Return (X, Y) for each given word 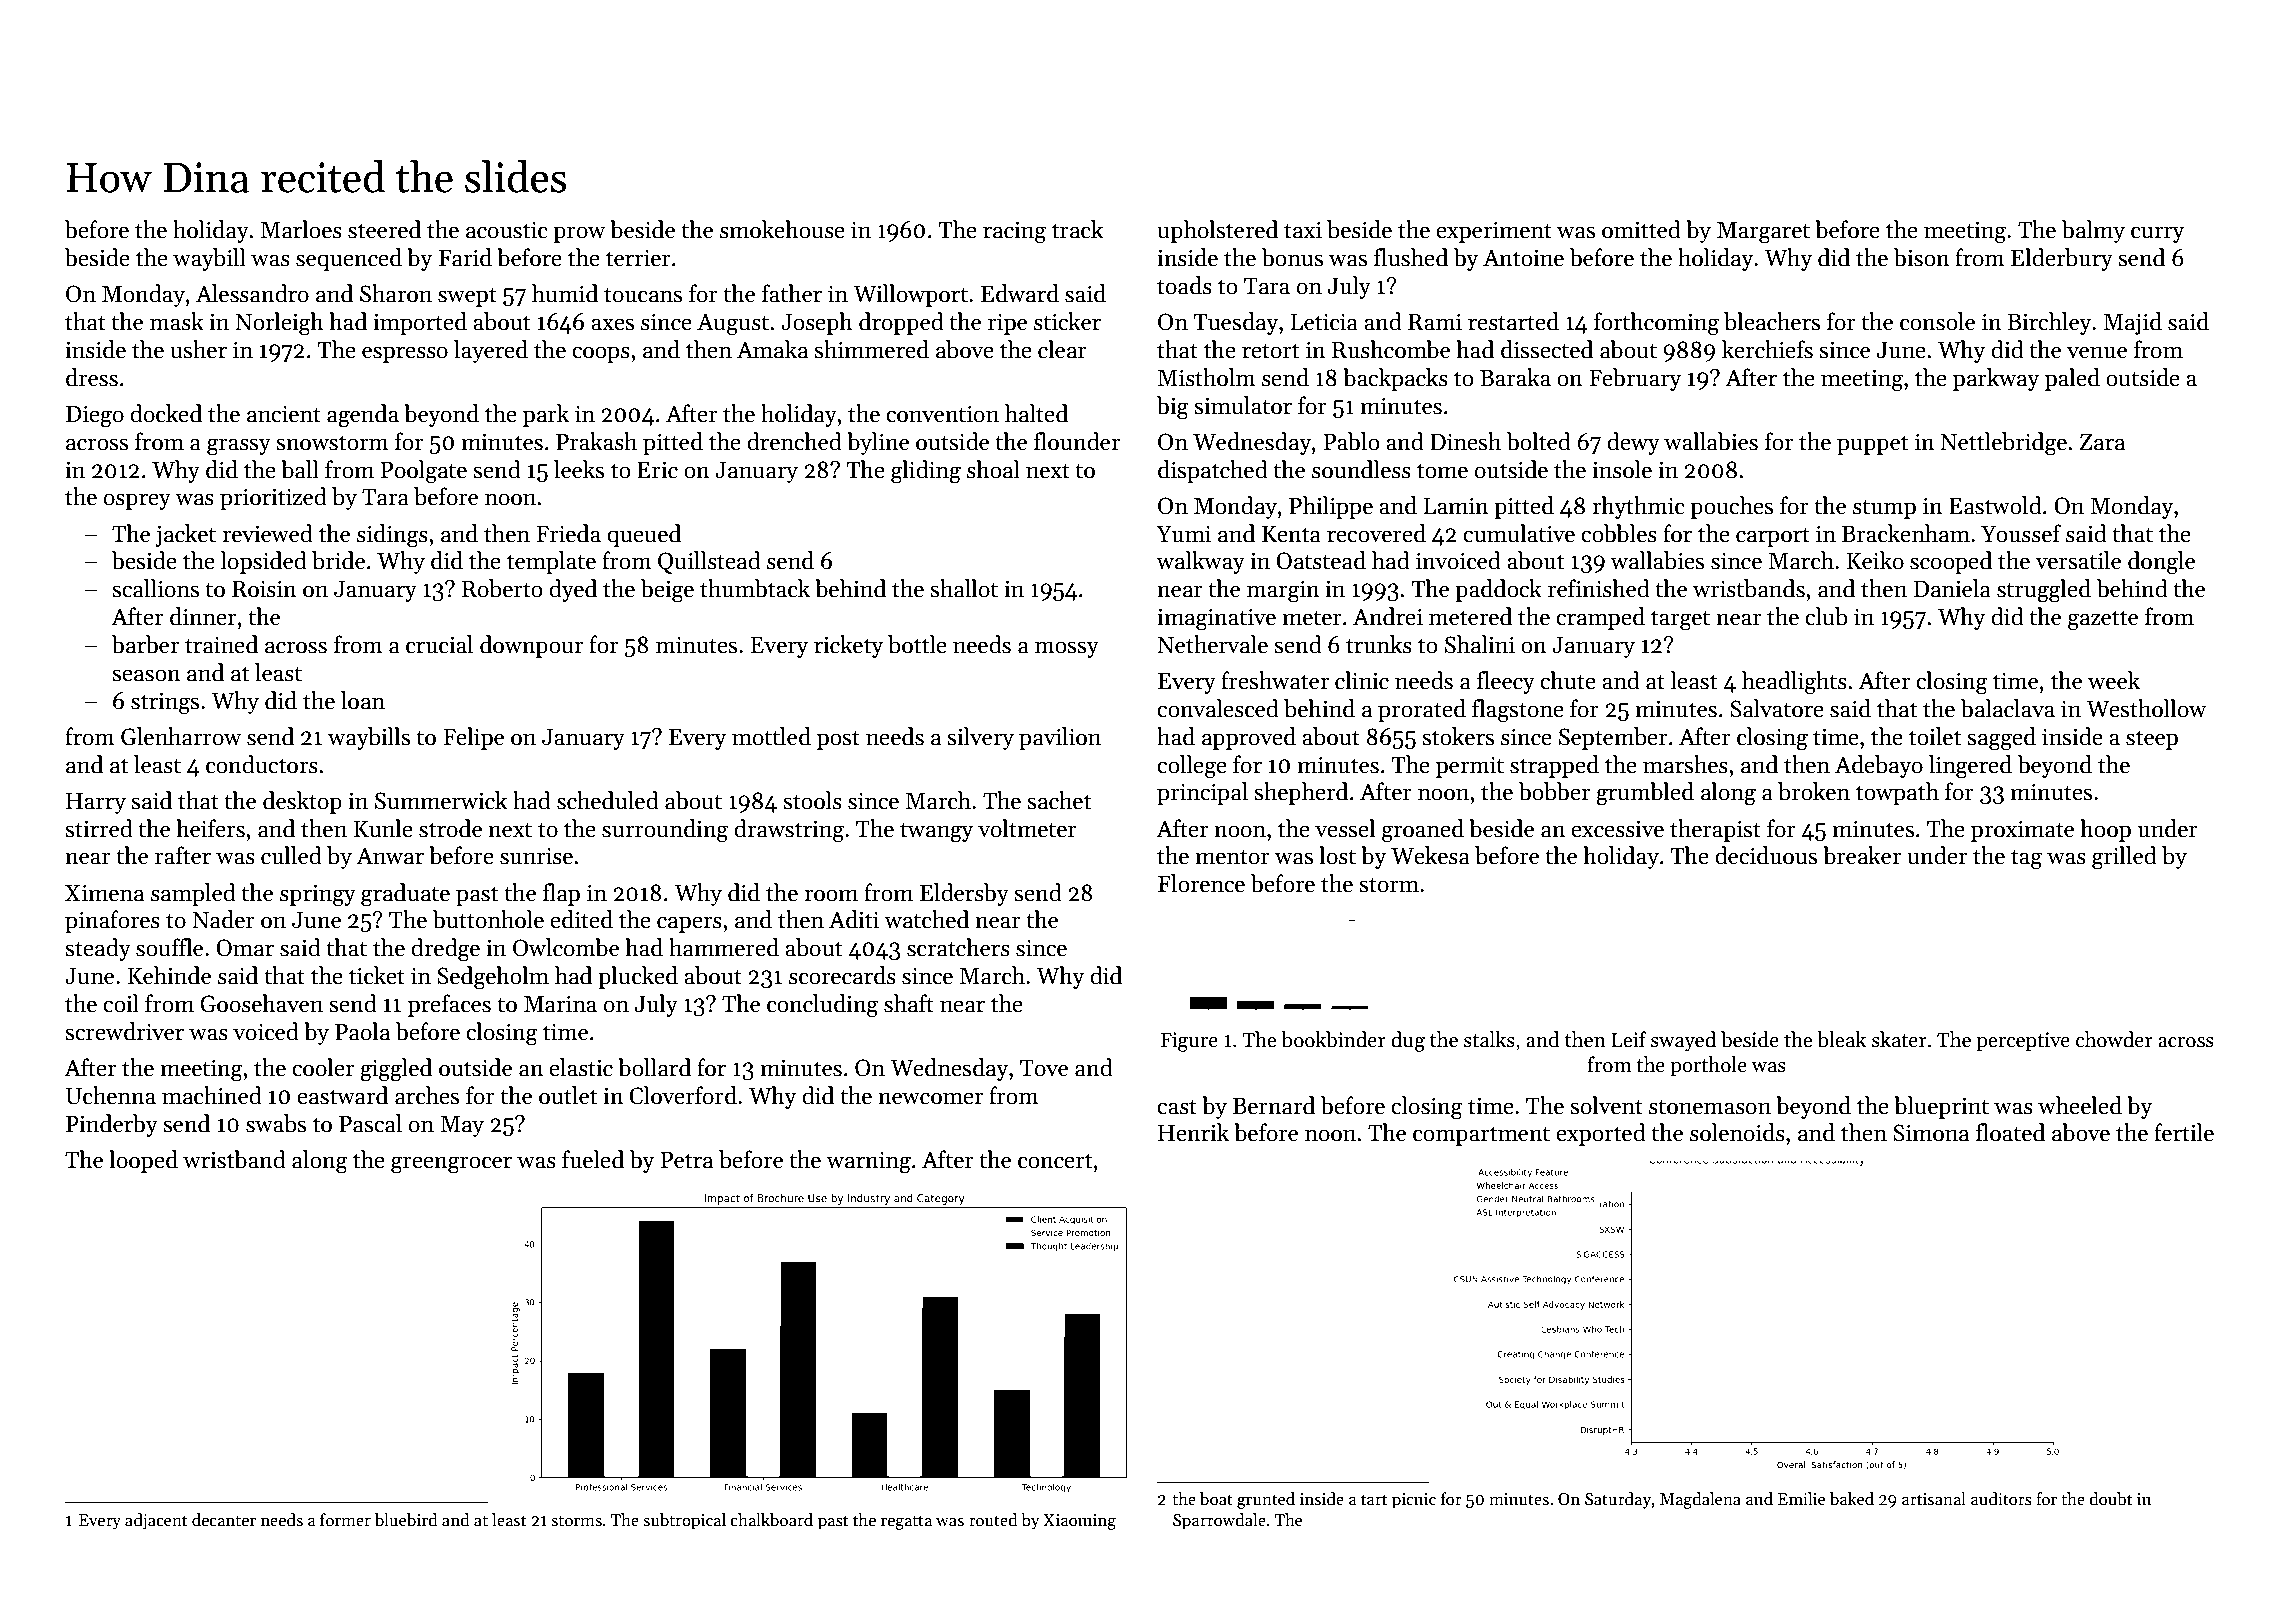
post (838, 740)
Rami (1435, 322)
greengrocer (451, 1165)
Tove (1044, 1068)
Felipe (473, 738)
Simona (1931, 1133)
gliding (926, 472)
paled (2072, 379)
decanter (224, 1520)
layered (491, 351)
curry (2158, 234)
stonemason (1710, 1107)
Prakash (596, 441)
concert (1055, 1161)
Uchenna (111, 1095)
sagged (2001, 739)
